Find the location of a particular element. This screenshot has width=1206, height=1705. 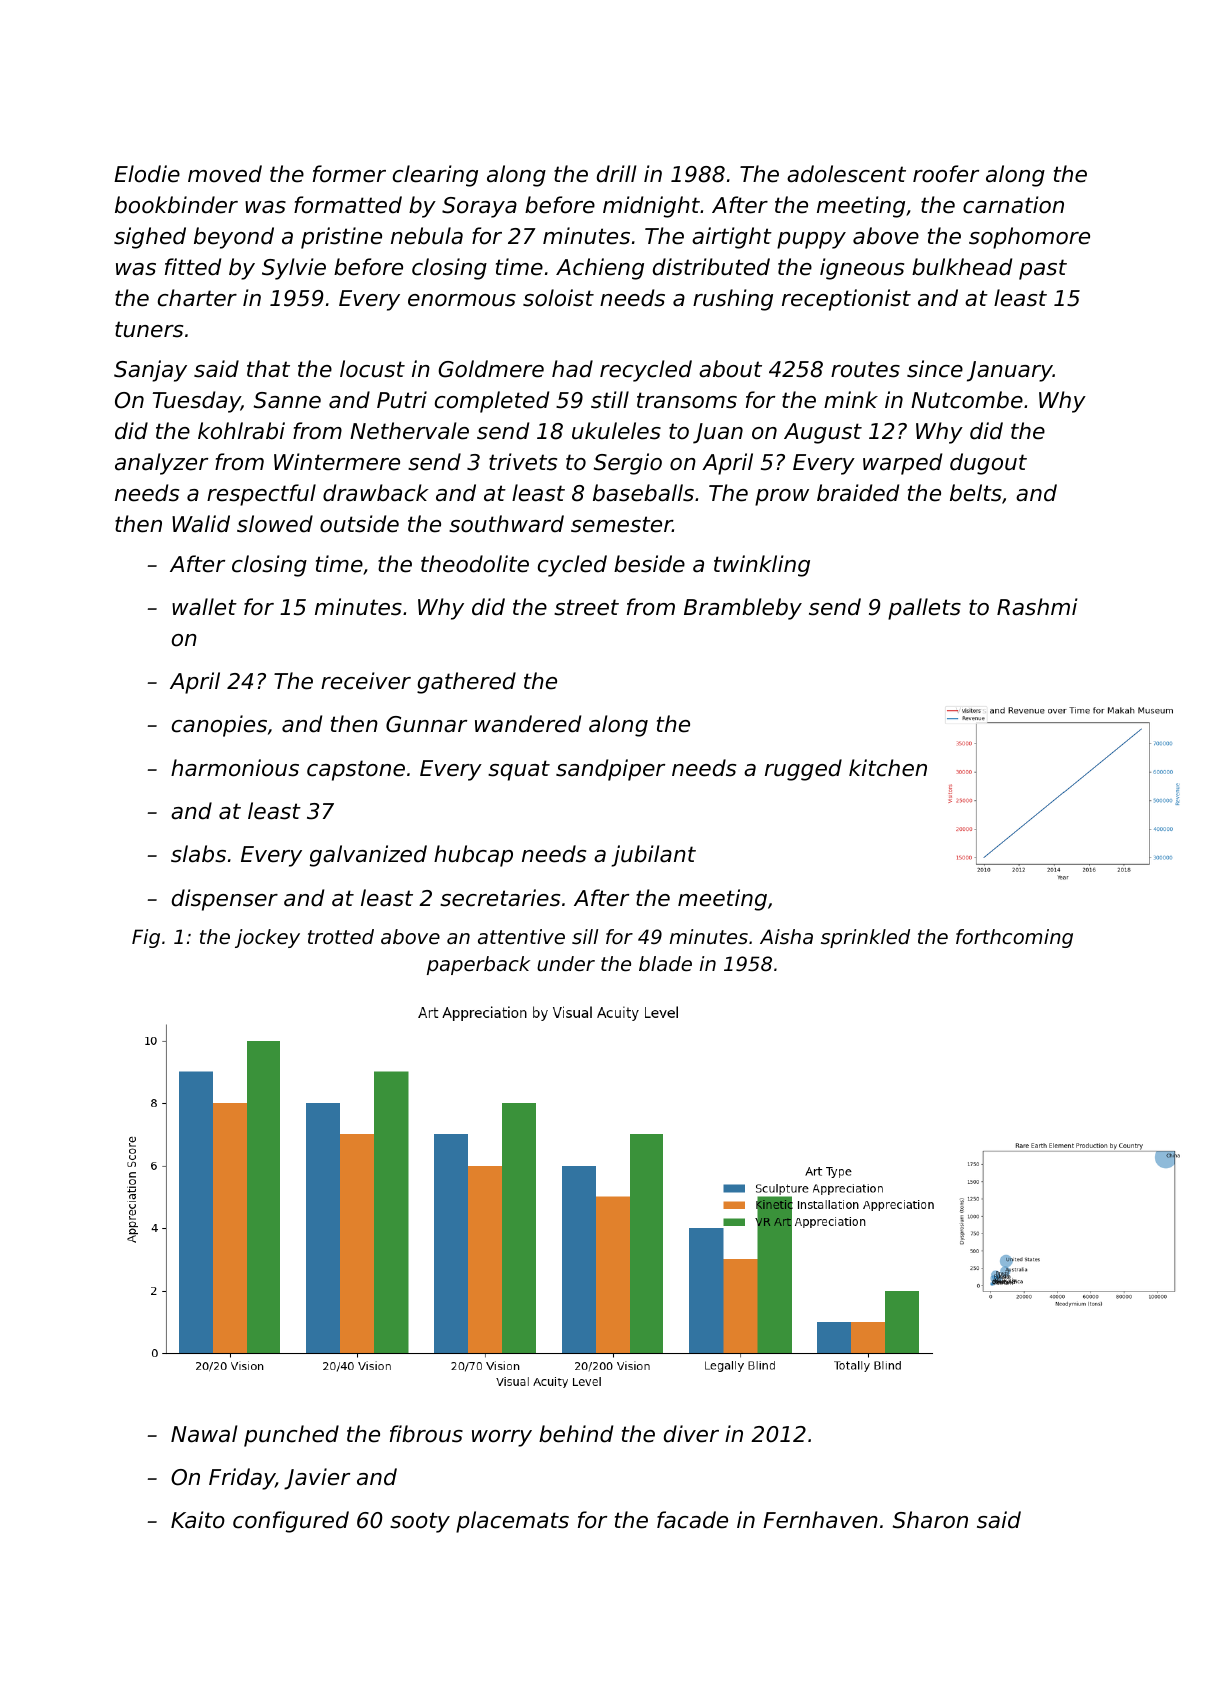

jockey is located at coordinates (267, 938).
